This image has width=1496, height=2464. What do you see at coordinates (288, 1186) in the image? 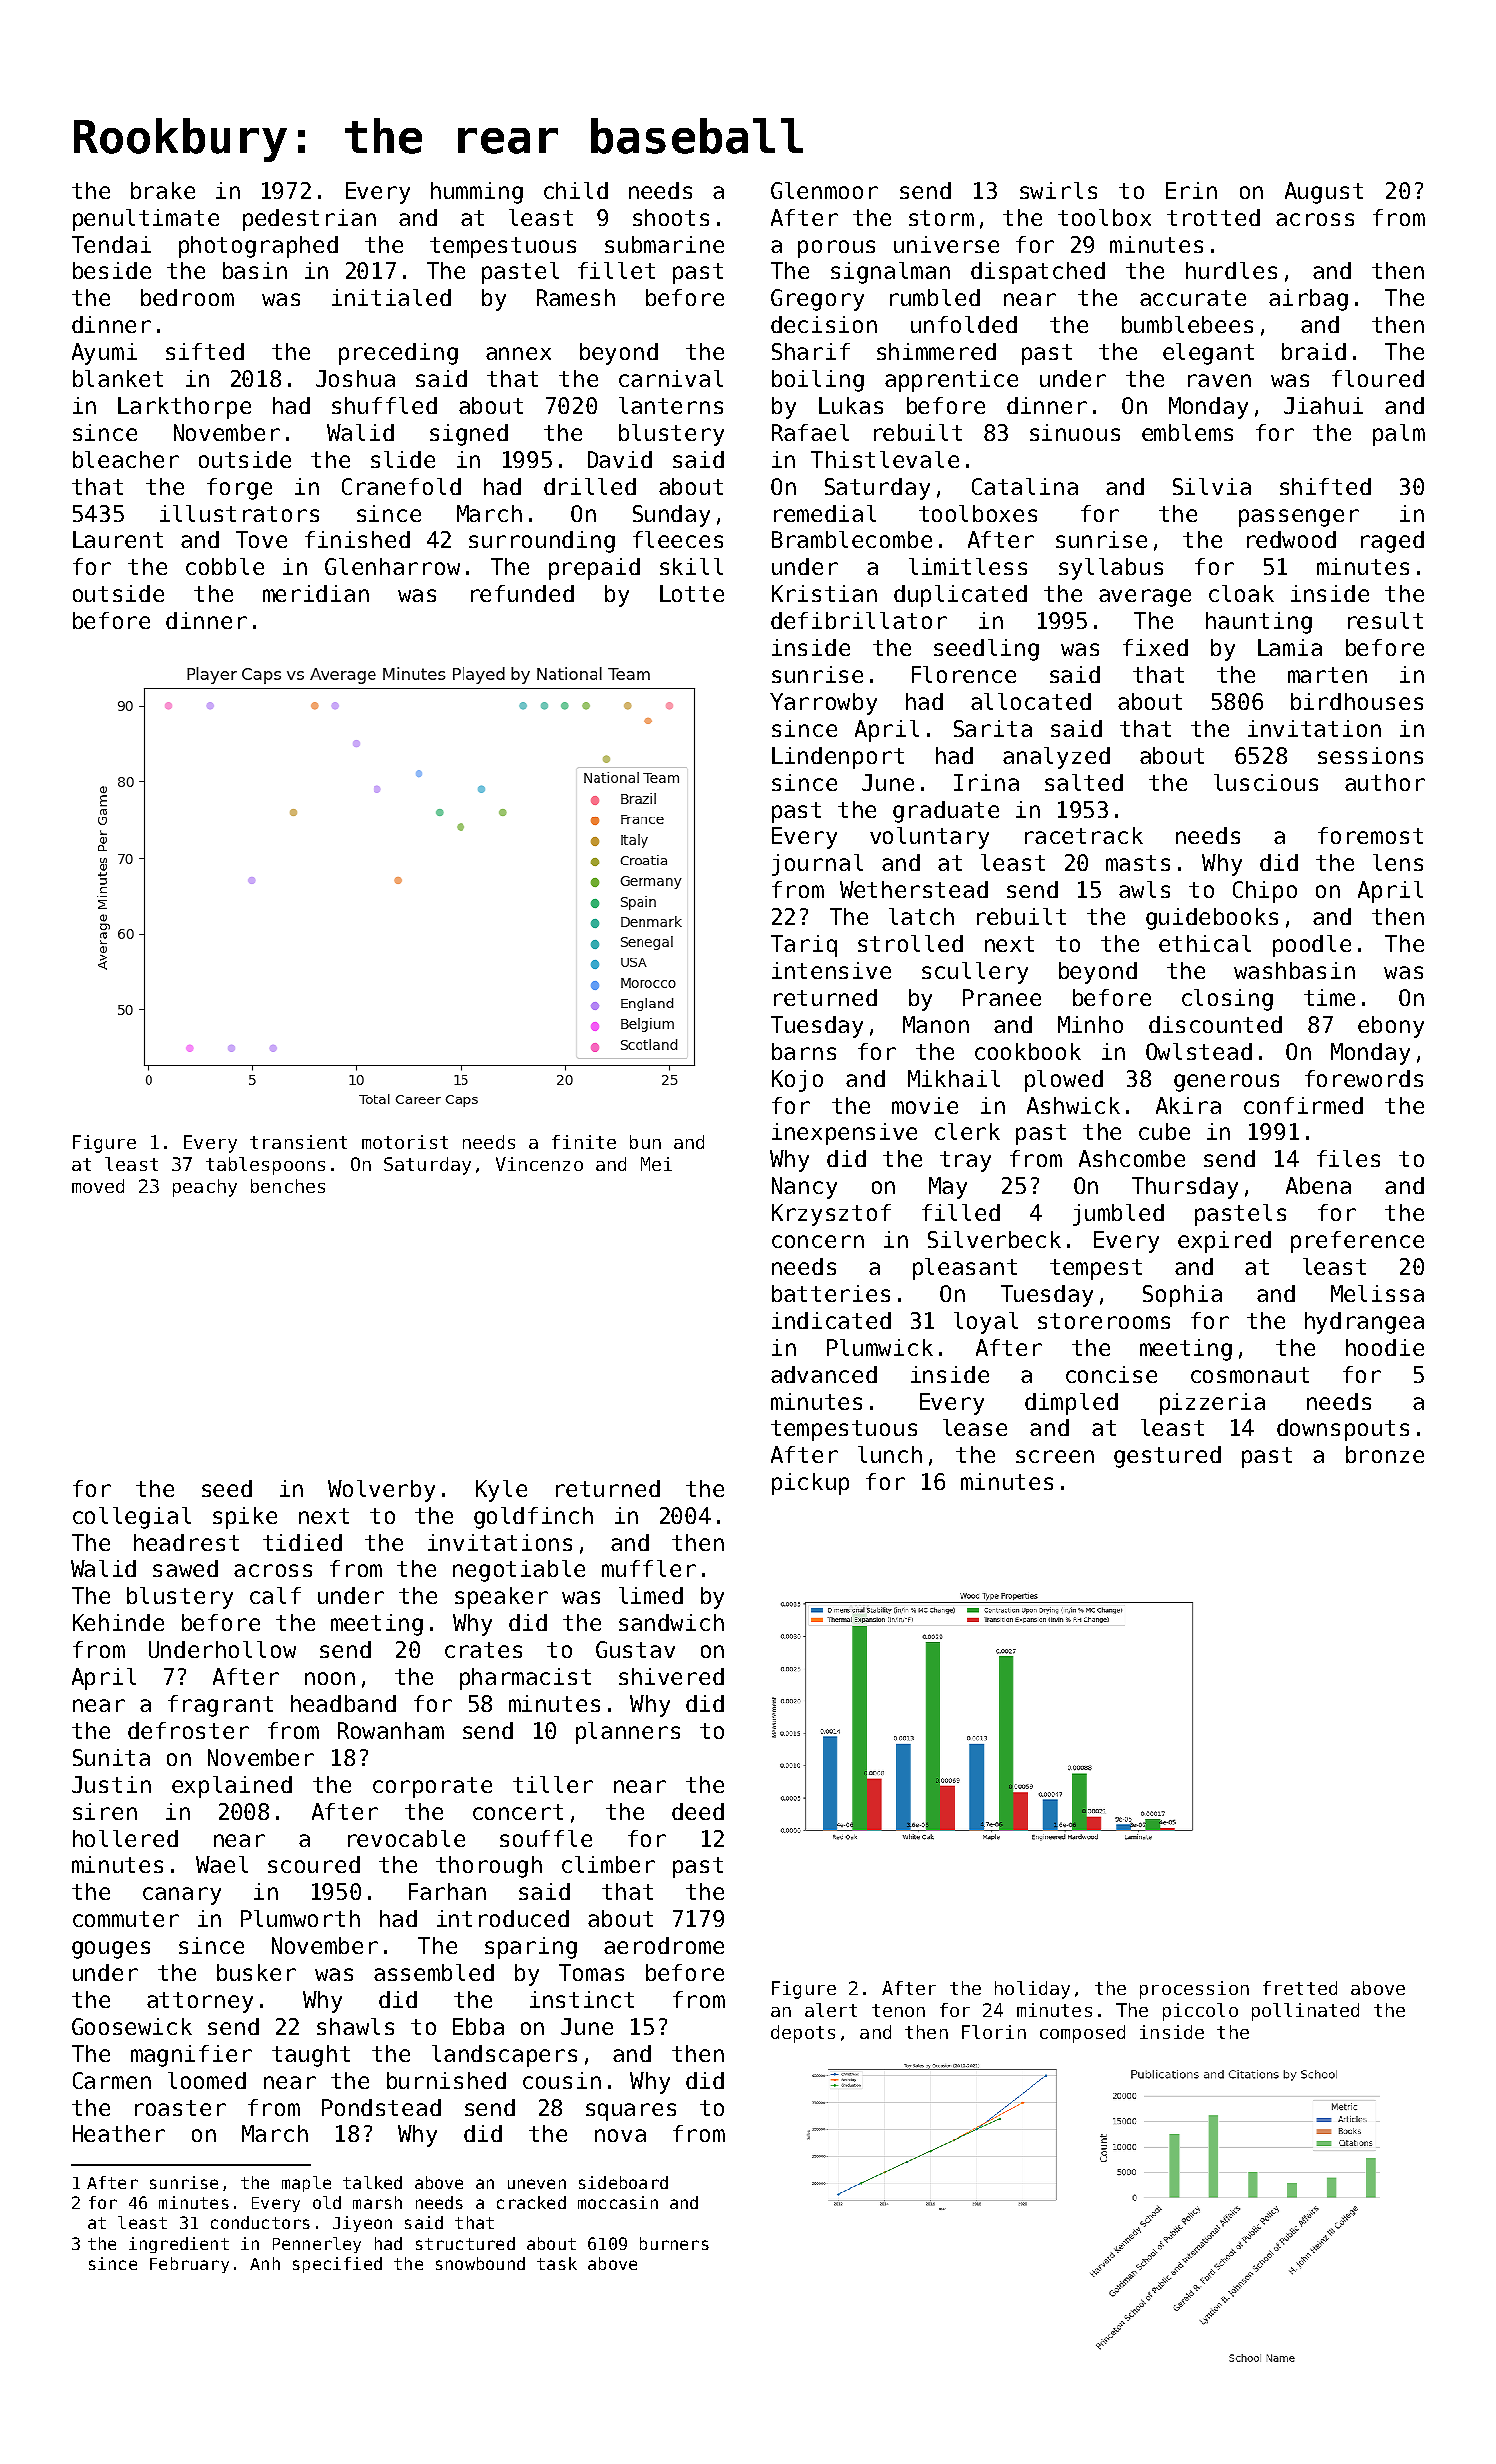
I see `benches` at bounding box center [288, 1186].
